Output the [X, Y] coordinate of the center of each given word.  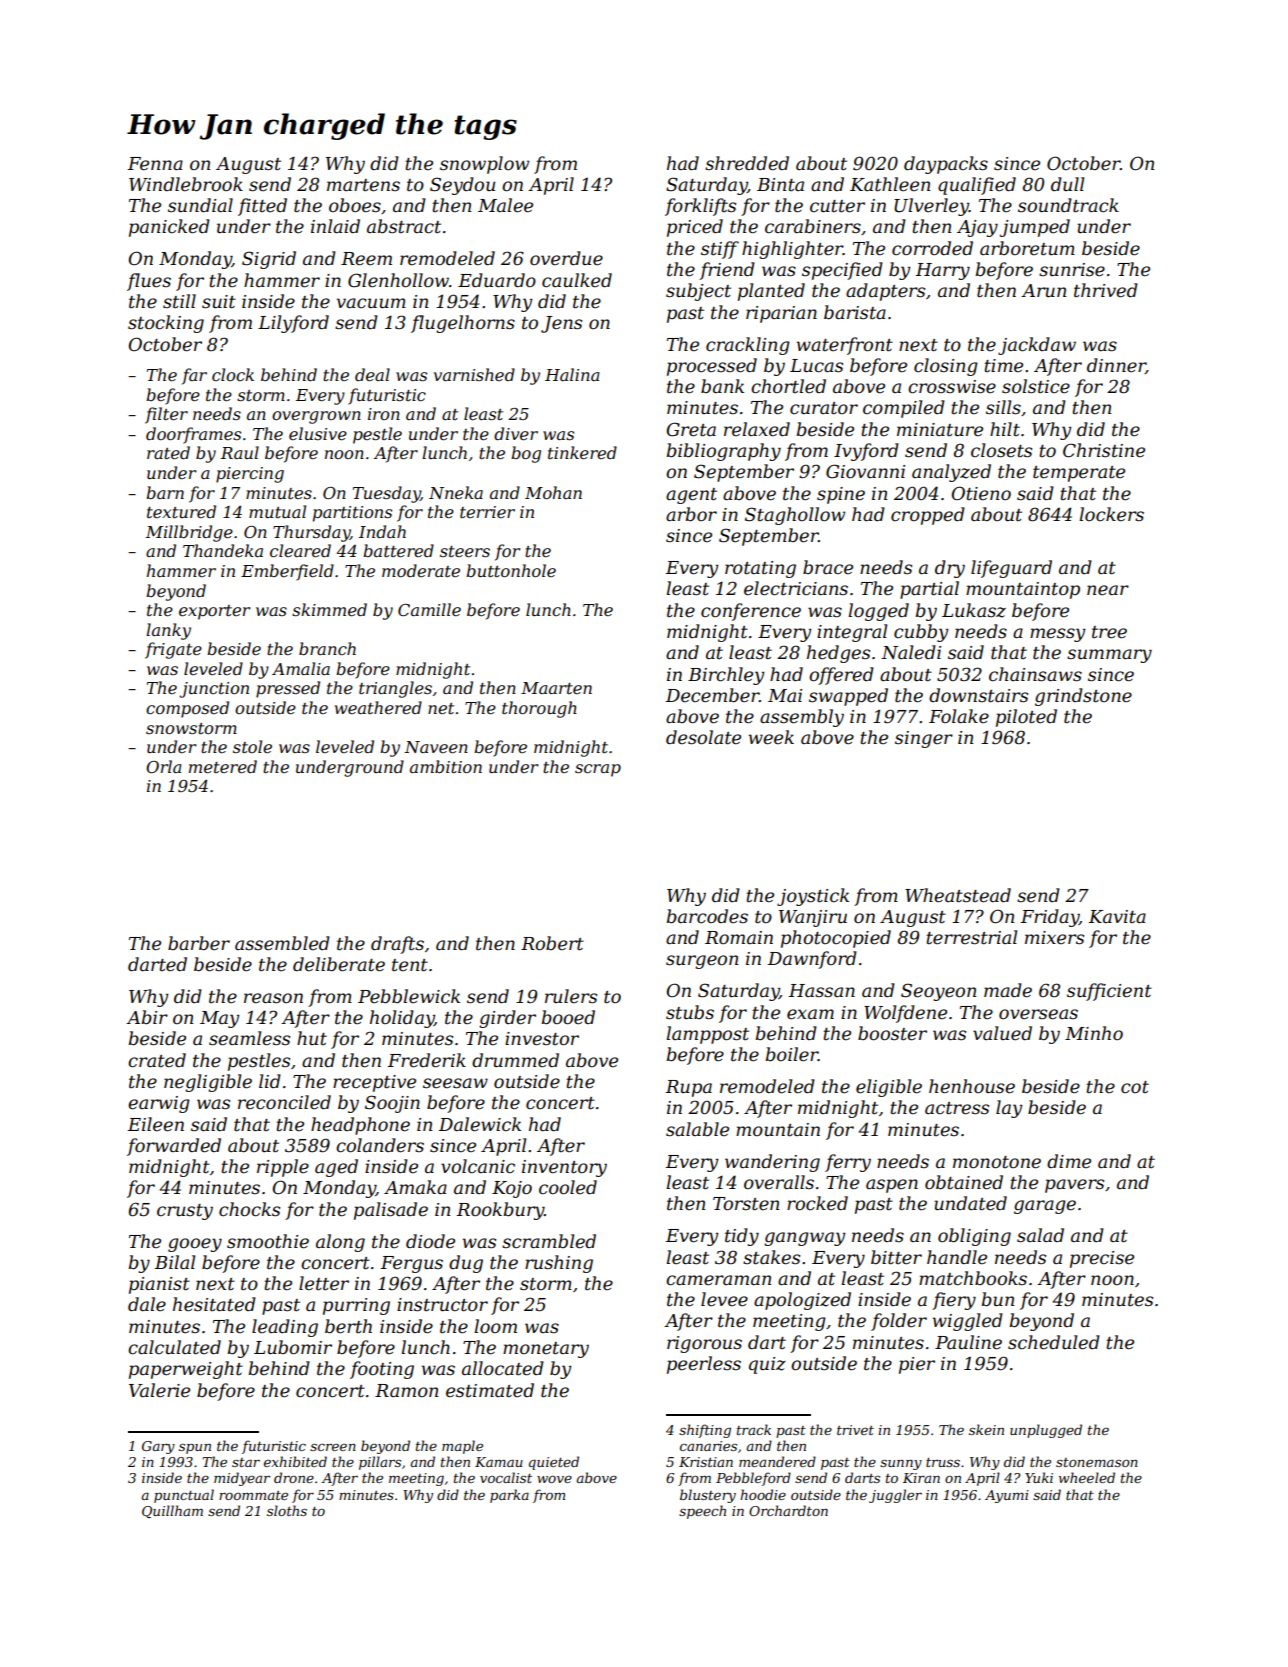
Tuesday [387, 494]
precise [1102, 1259]
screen [333, 1447]
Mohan [553, 492]
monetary [546, 1350]
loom [496, 1326]
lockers [1112, 514]
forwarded [174, 1147]
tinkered [582, 452]
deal [372, 374]
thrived [1106, 290]
